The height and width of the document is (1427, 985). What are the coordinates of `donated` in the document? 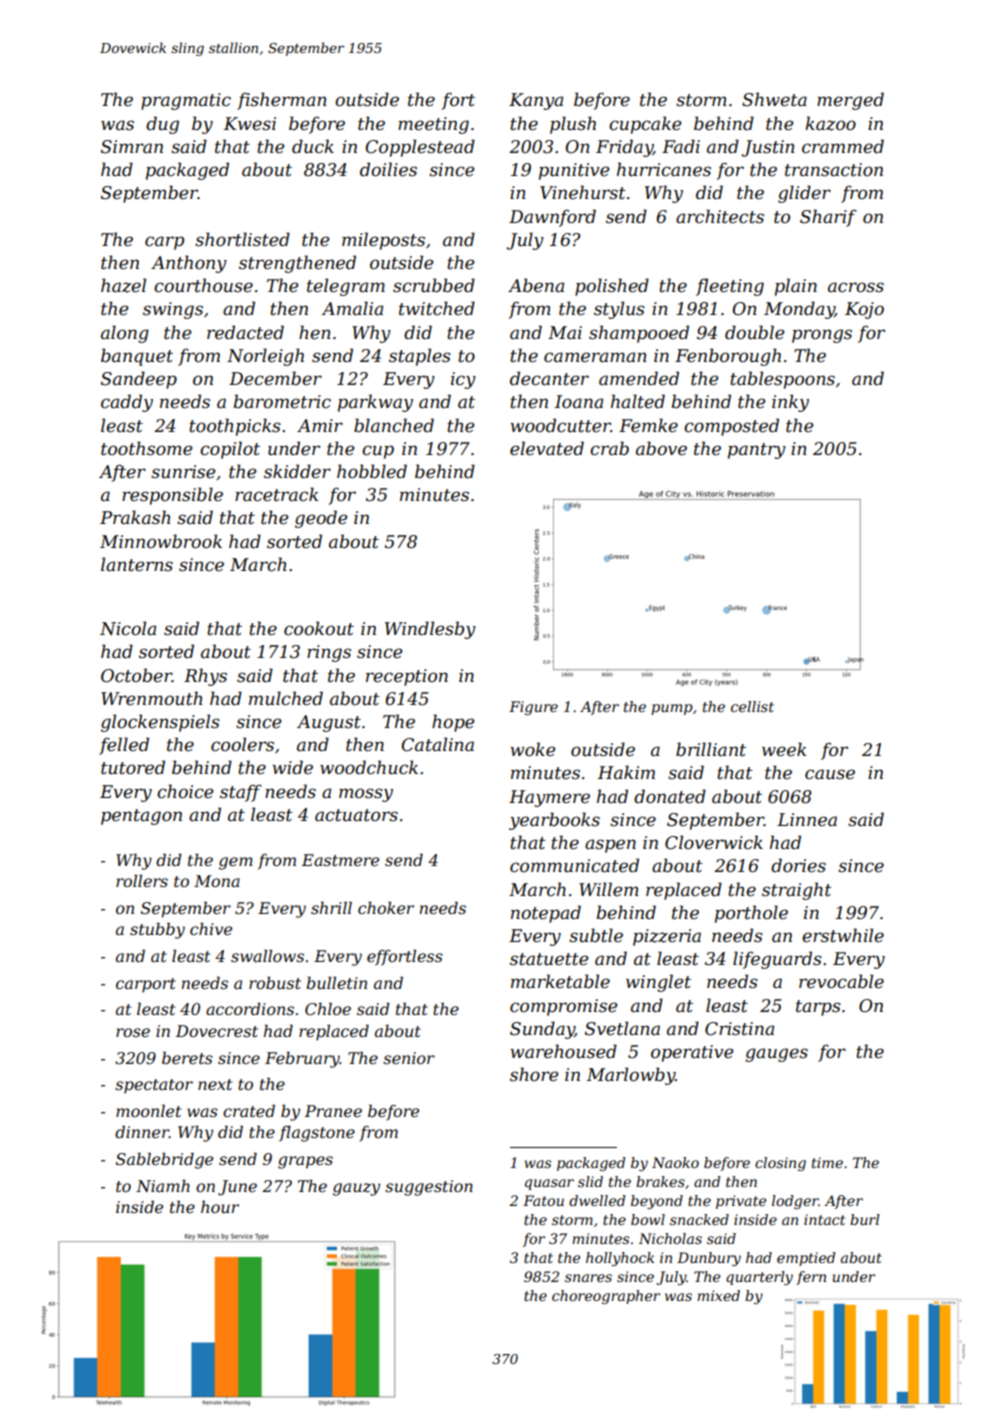 It's located at (670, 796).
